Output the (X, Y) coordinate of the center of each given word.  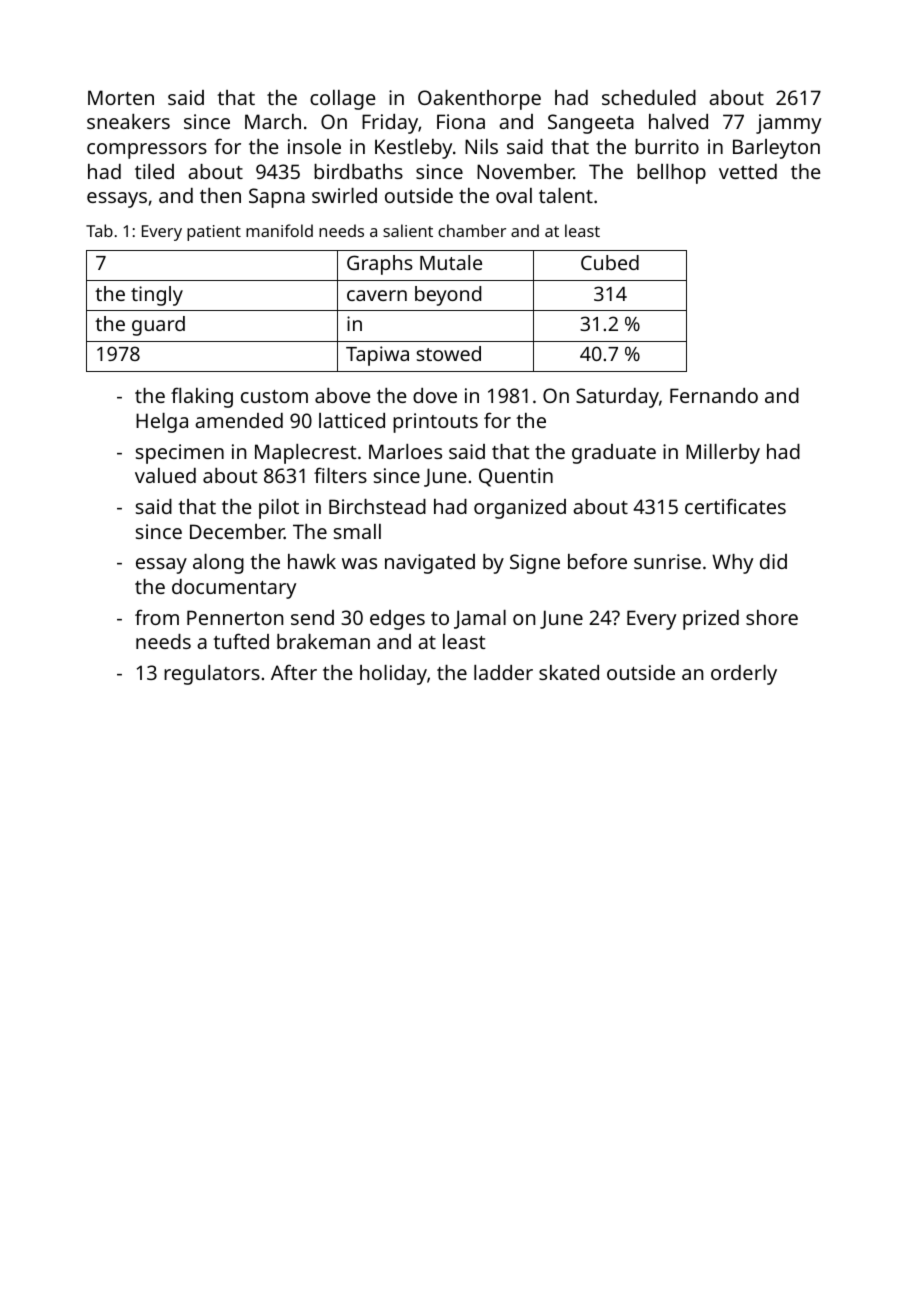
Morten (121, 97)
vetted (748, 171)
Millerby (723, 454)
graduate (614, 454)
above (343, 395)
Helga (162, 423)
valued (165, 475)
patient (214, 233)
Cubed (610, 262)
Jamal (480, 619)
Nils (481, 146)
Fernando (714, 395)
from (157, 617)
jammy (788, 124)
